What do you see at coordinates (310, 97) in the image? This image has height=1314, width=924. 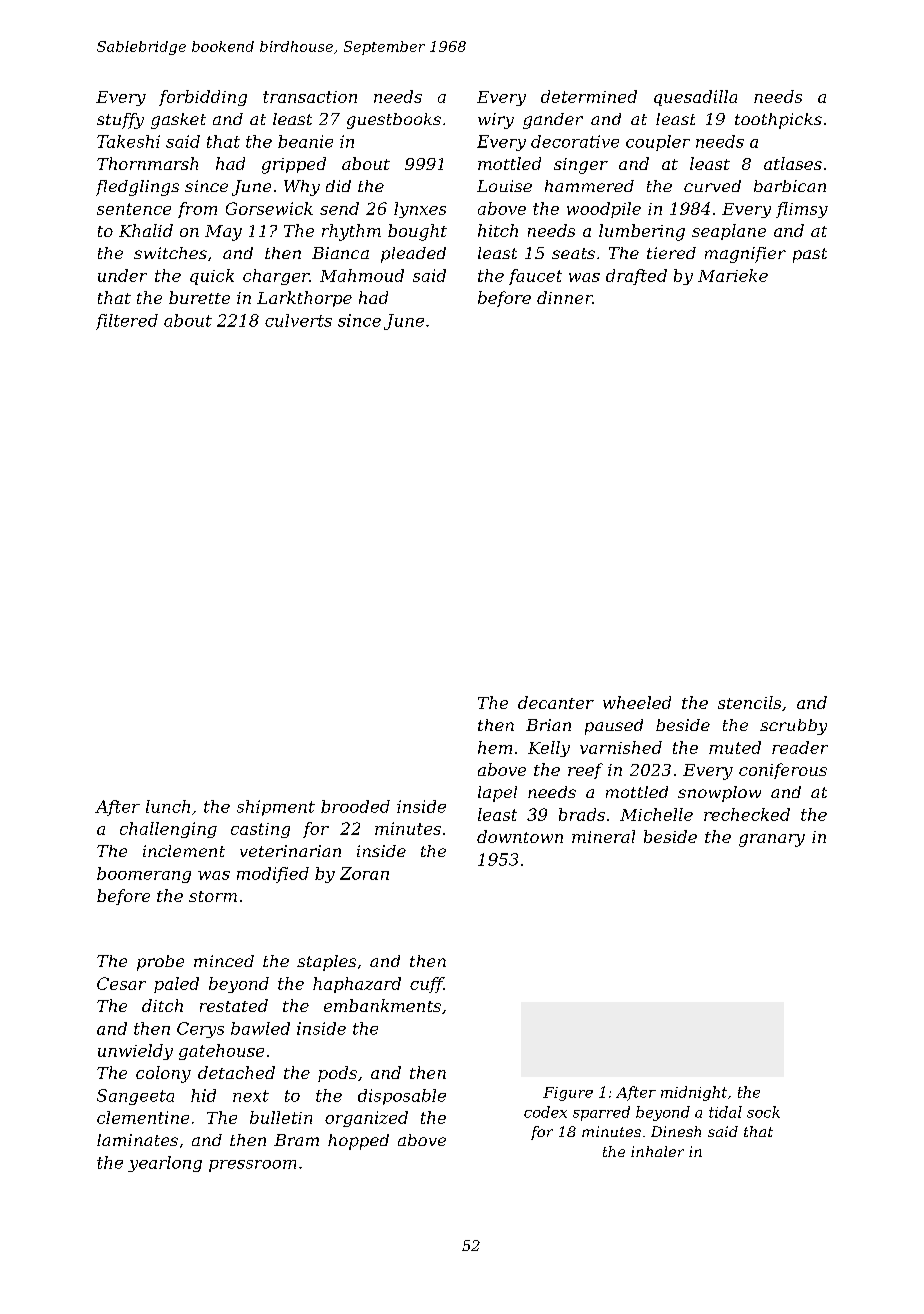 I see `transaction` at bounding box center [310, 97].
